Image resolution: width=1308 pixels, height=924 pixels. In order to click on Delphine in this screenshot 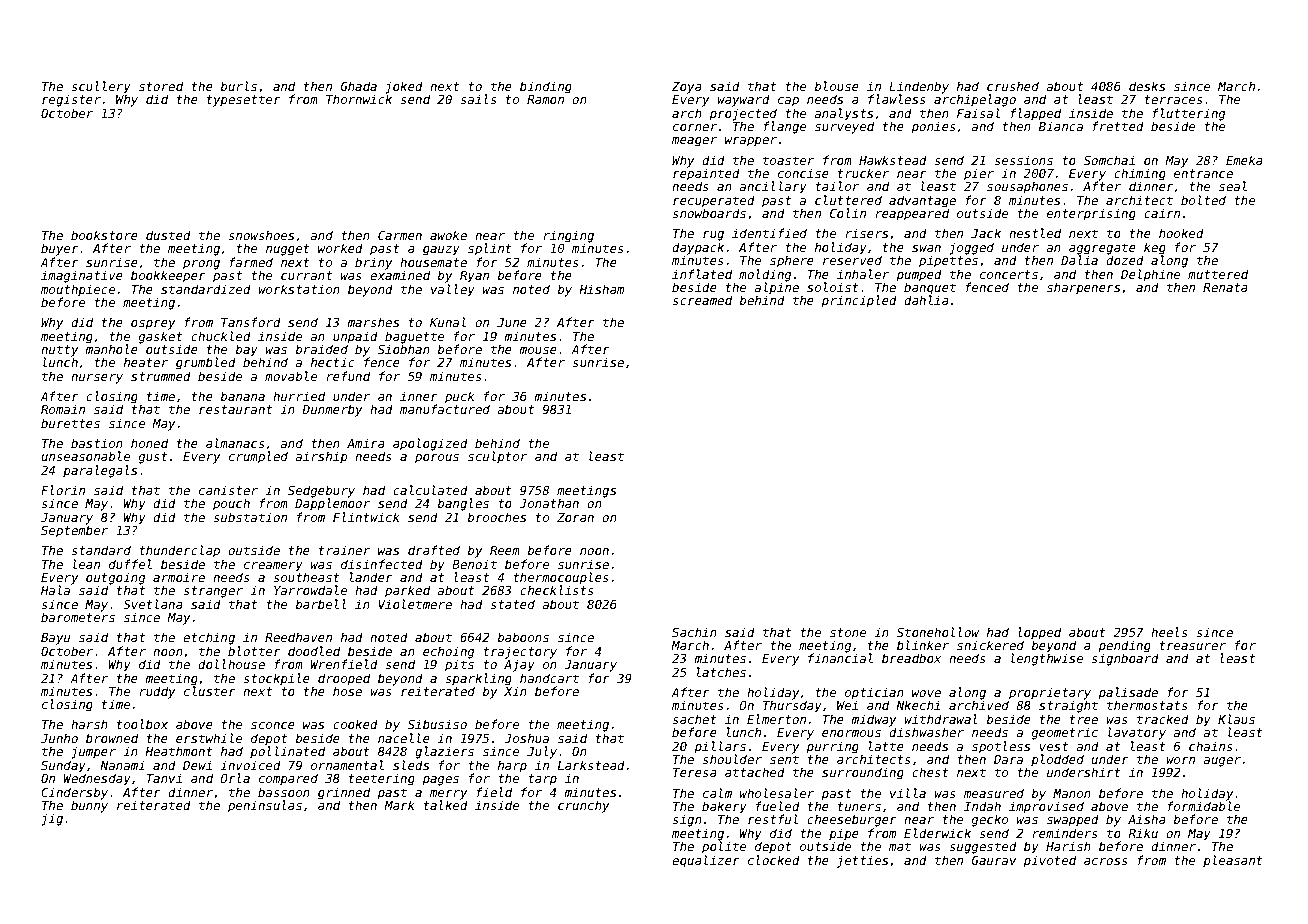, I will do `click(1150, 275)`.
